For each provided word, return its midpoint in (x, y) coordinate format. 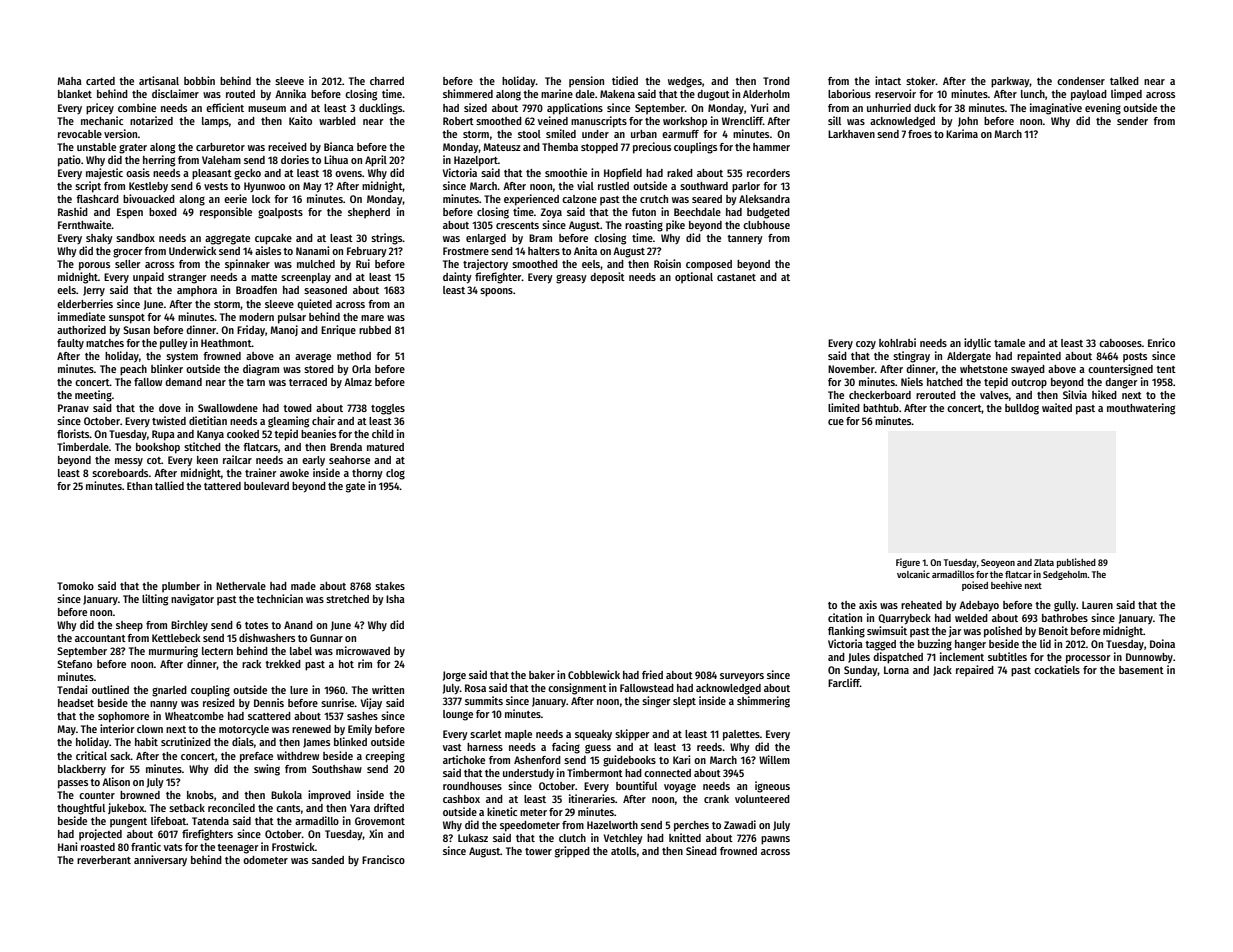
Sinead (701, 850)
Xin (376, 833)
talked (1124, 81)
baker (542, 675)
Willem (774, 759)
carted (100, 81)
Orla (361, 369)
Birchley (189, 626)
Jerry (94, 291)
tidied (625, 80)
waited (1057, 407)
